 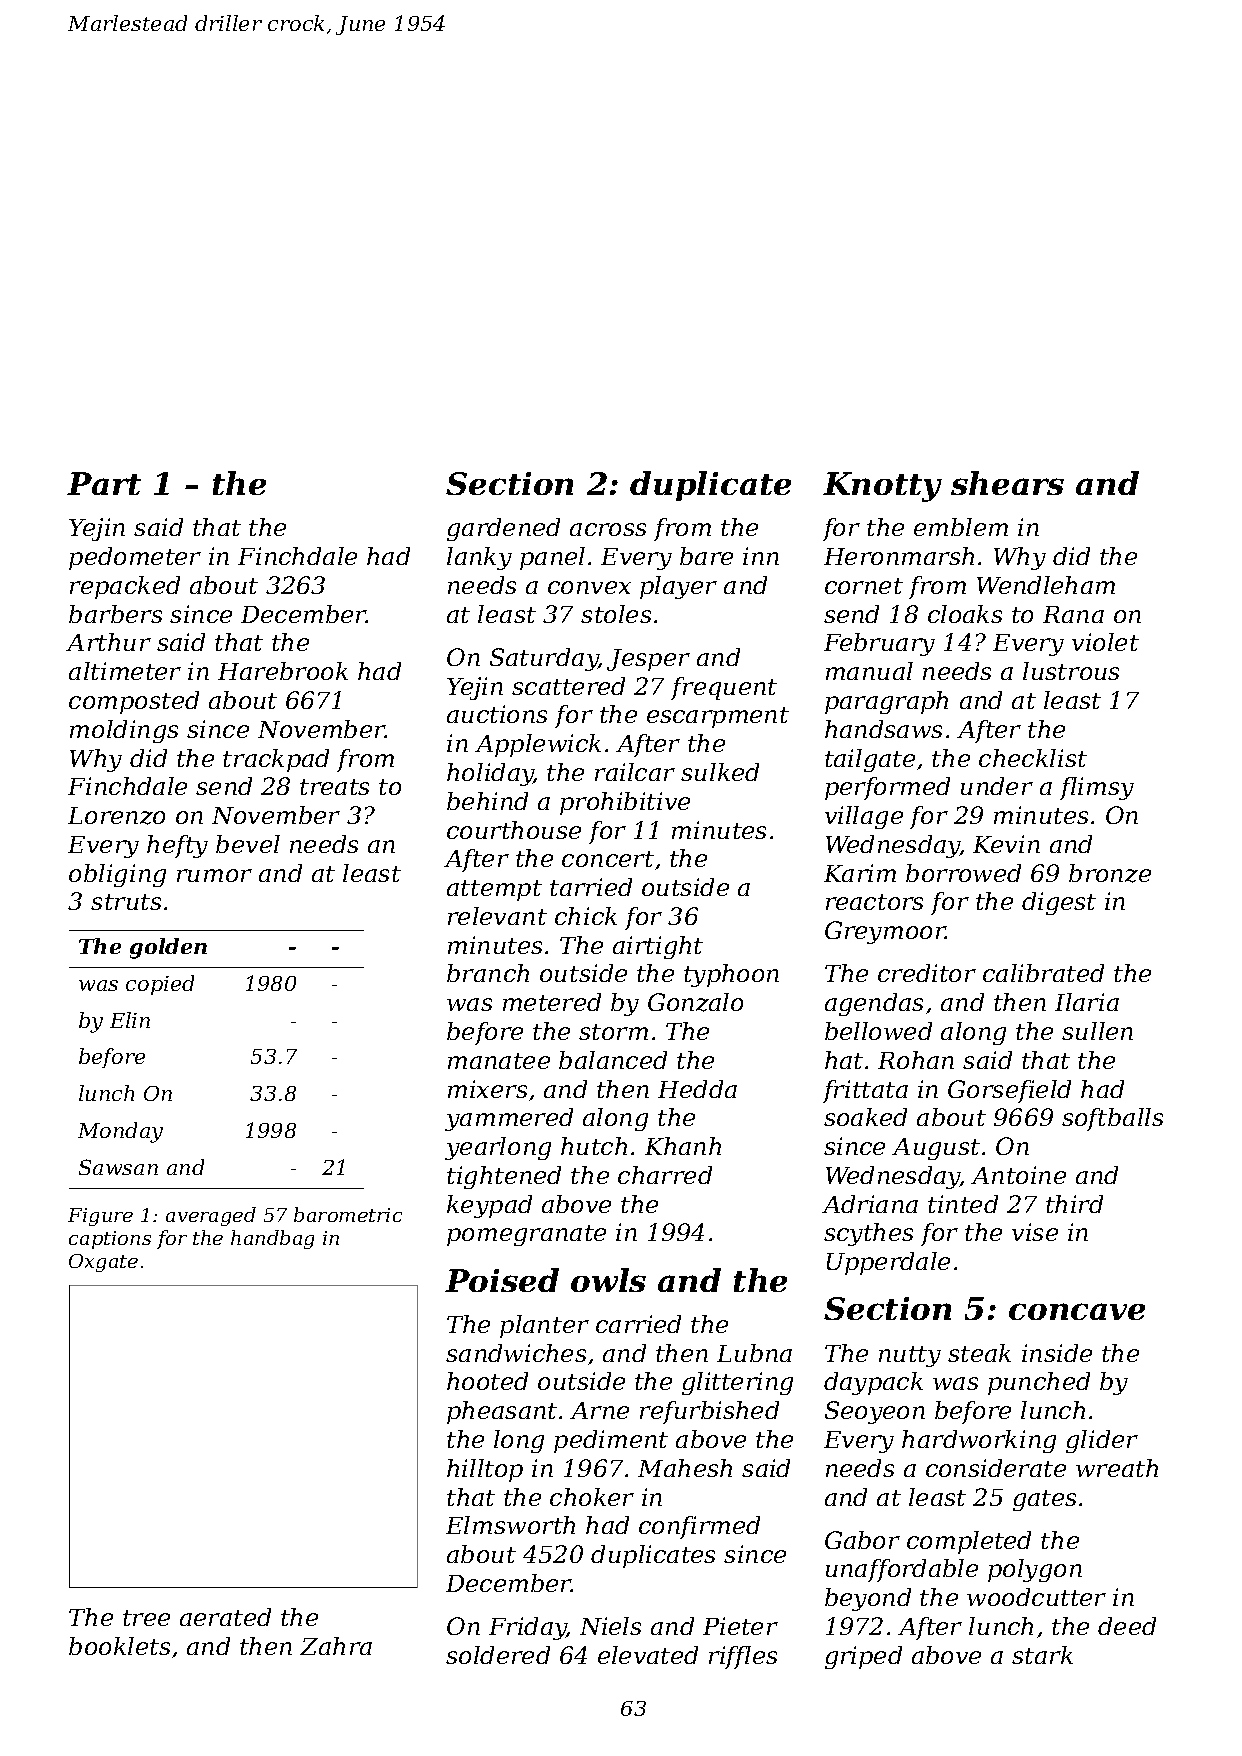 I want to click on Pieter, so click(x=740, y=1626).
